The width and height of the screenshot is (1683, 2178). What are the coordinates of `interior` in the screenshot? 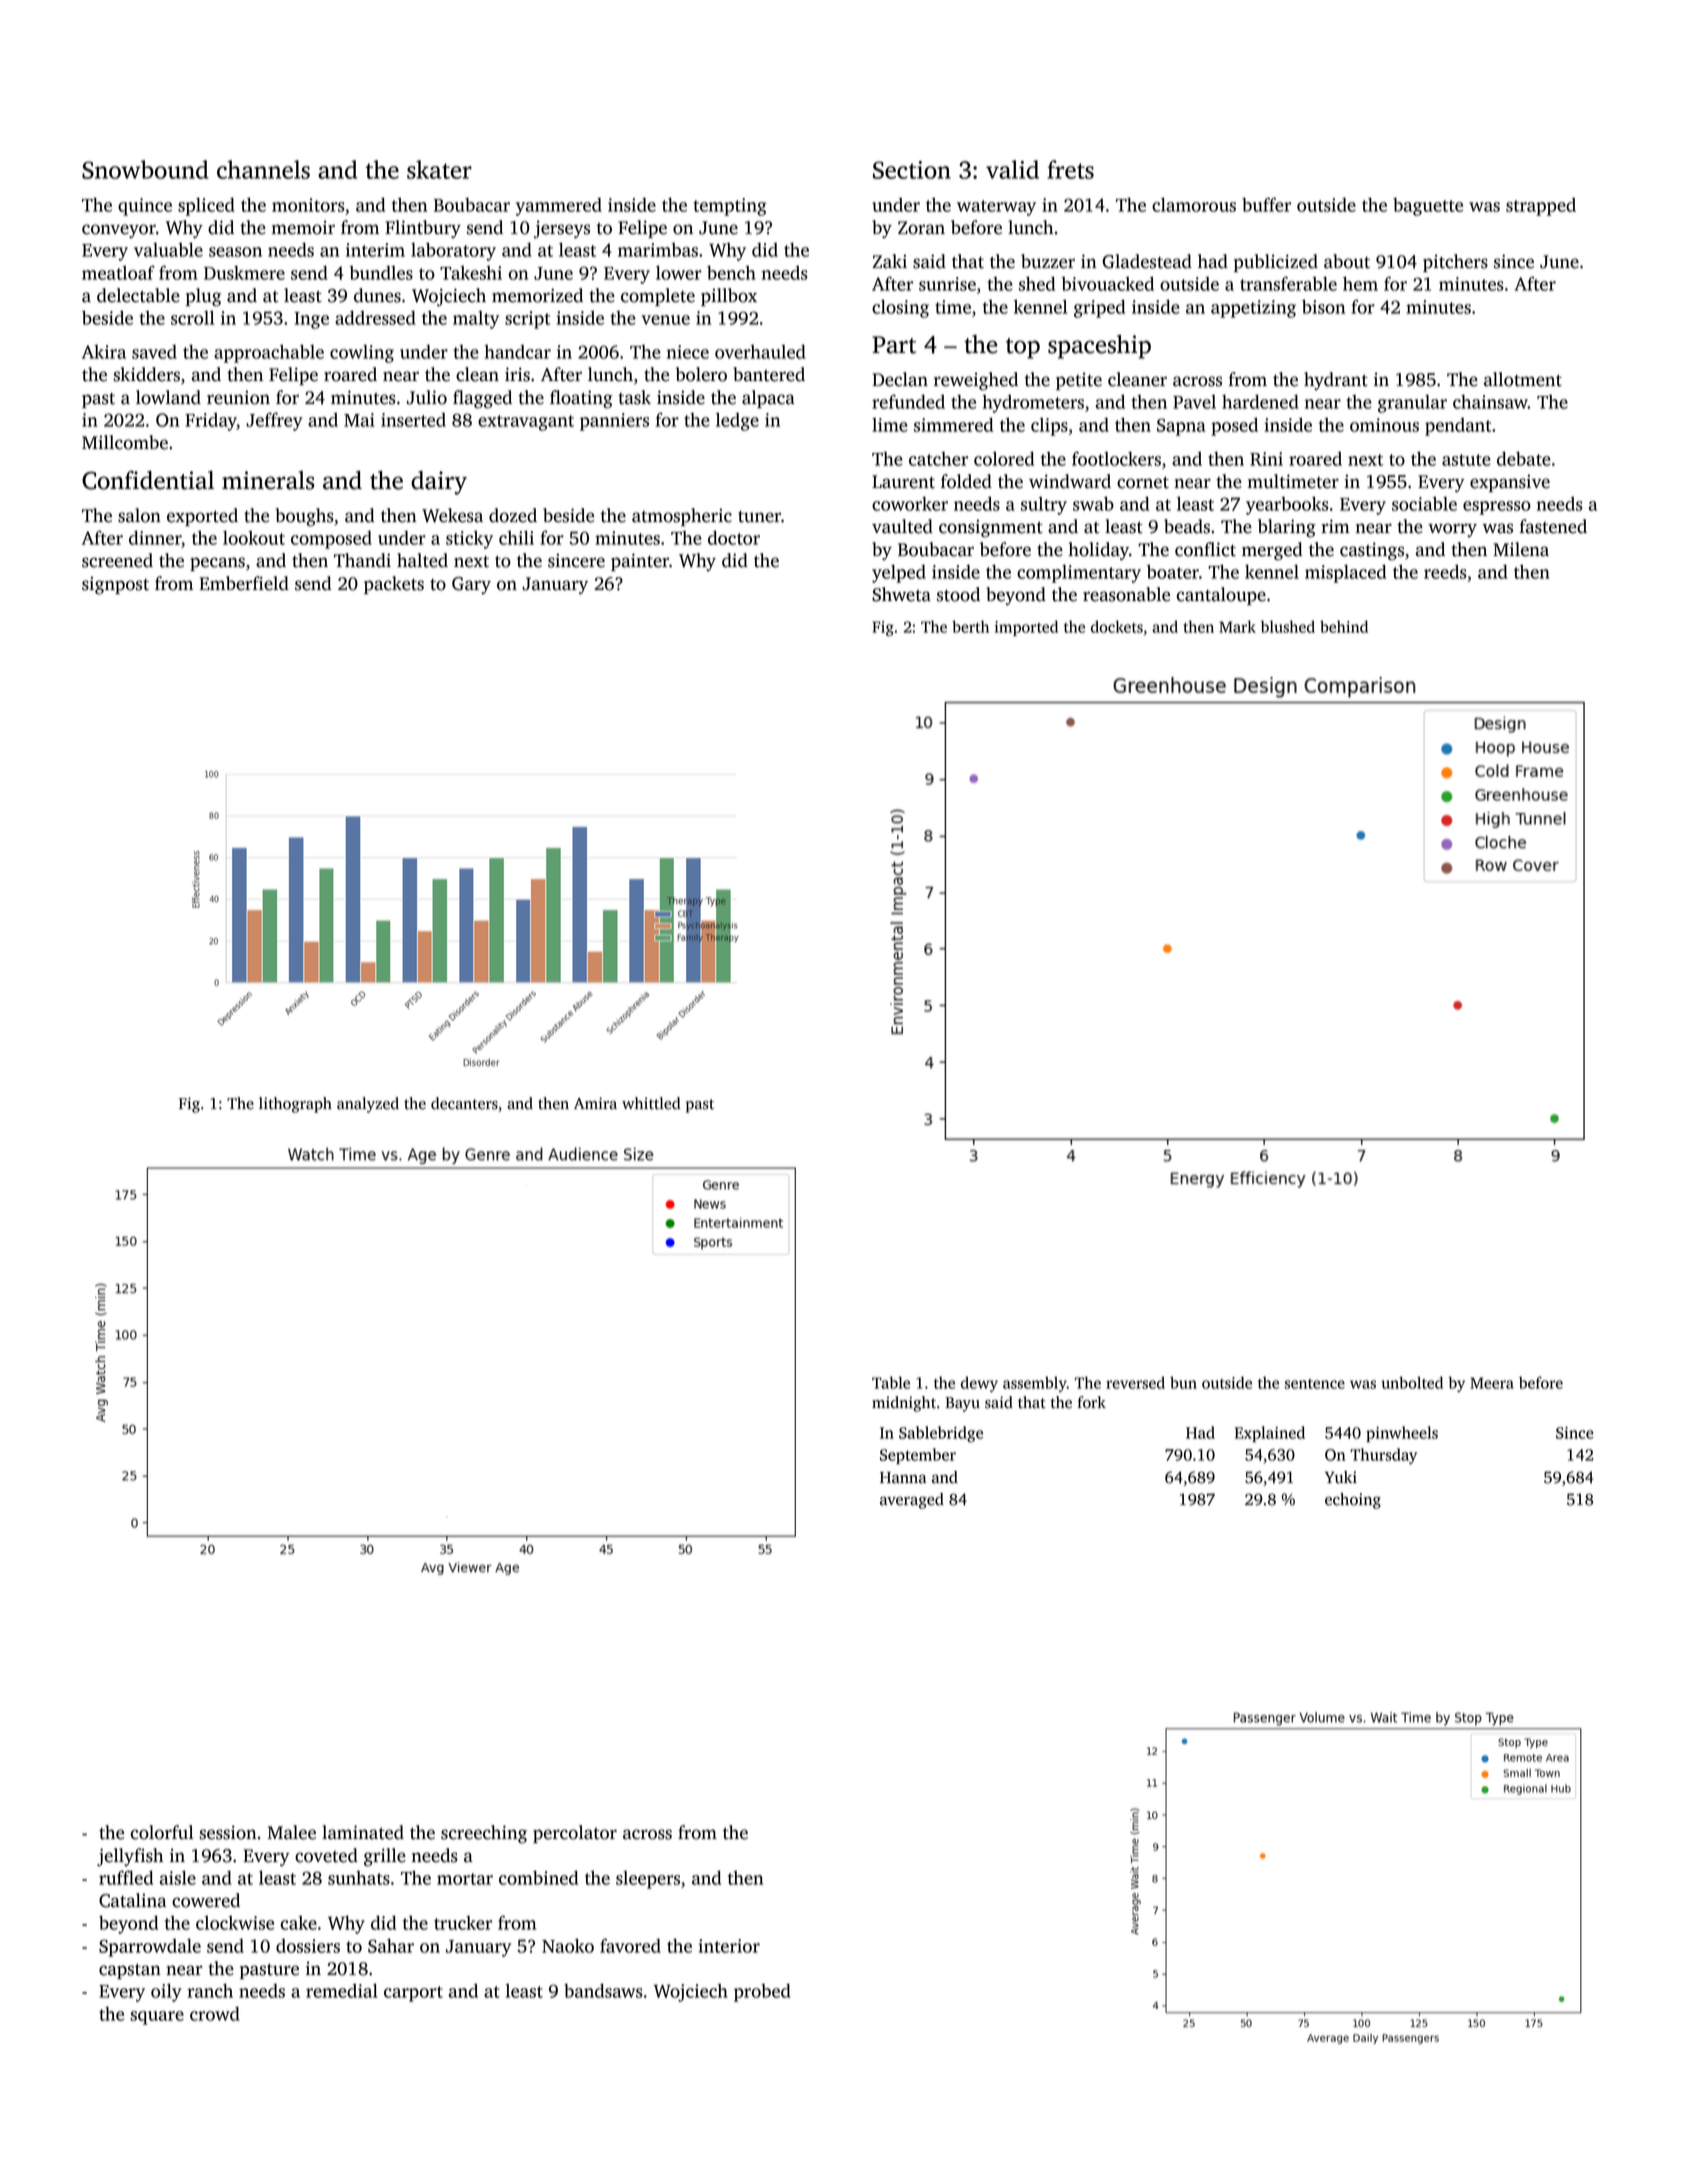 It's located at (729, 1946).
